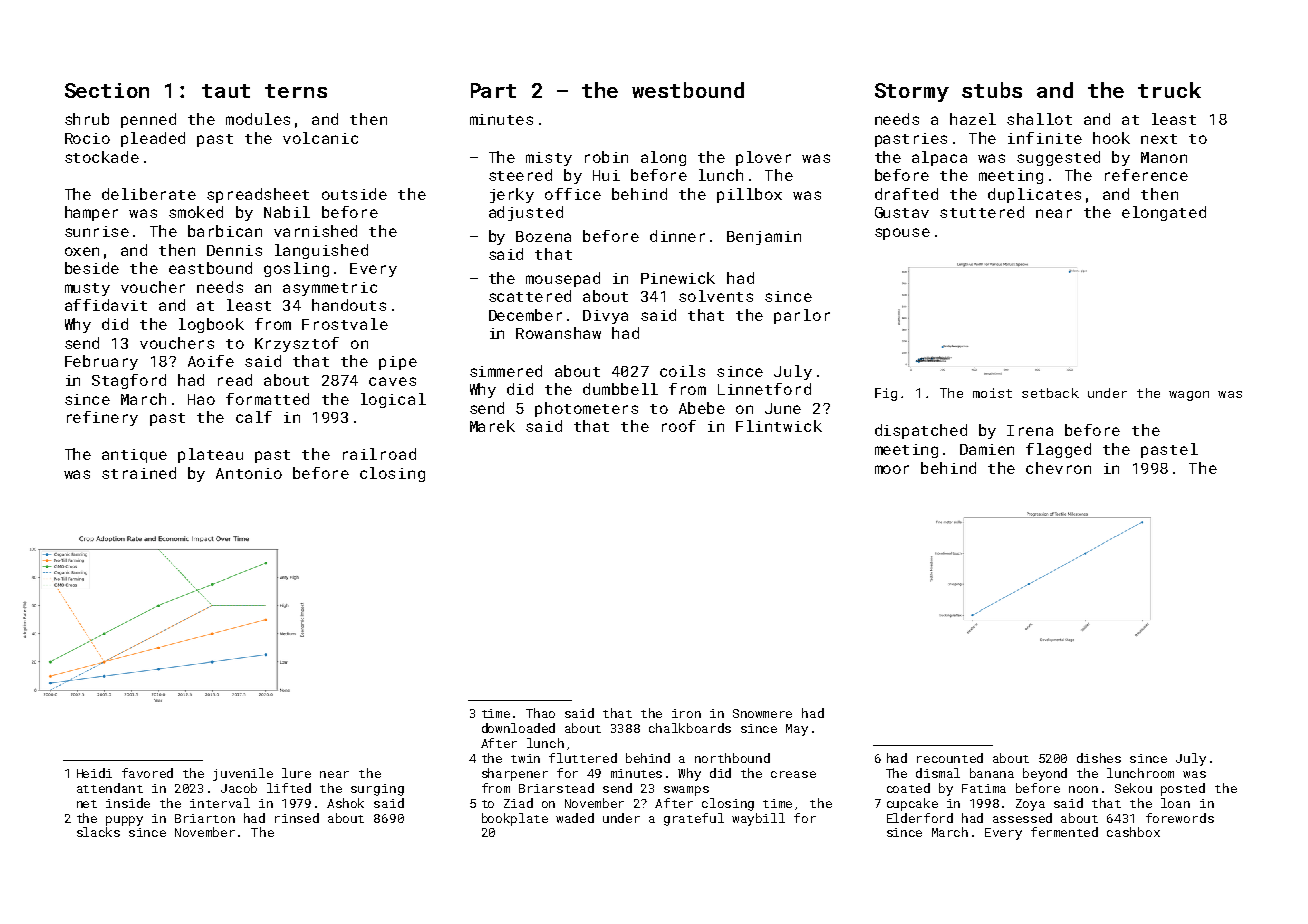 This screenshot has width=1308, height=924. Describe the element at coordinates (950, 758) in the screenshot. I see `recounted` at that location.
